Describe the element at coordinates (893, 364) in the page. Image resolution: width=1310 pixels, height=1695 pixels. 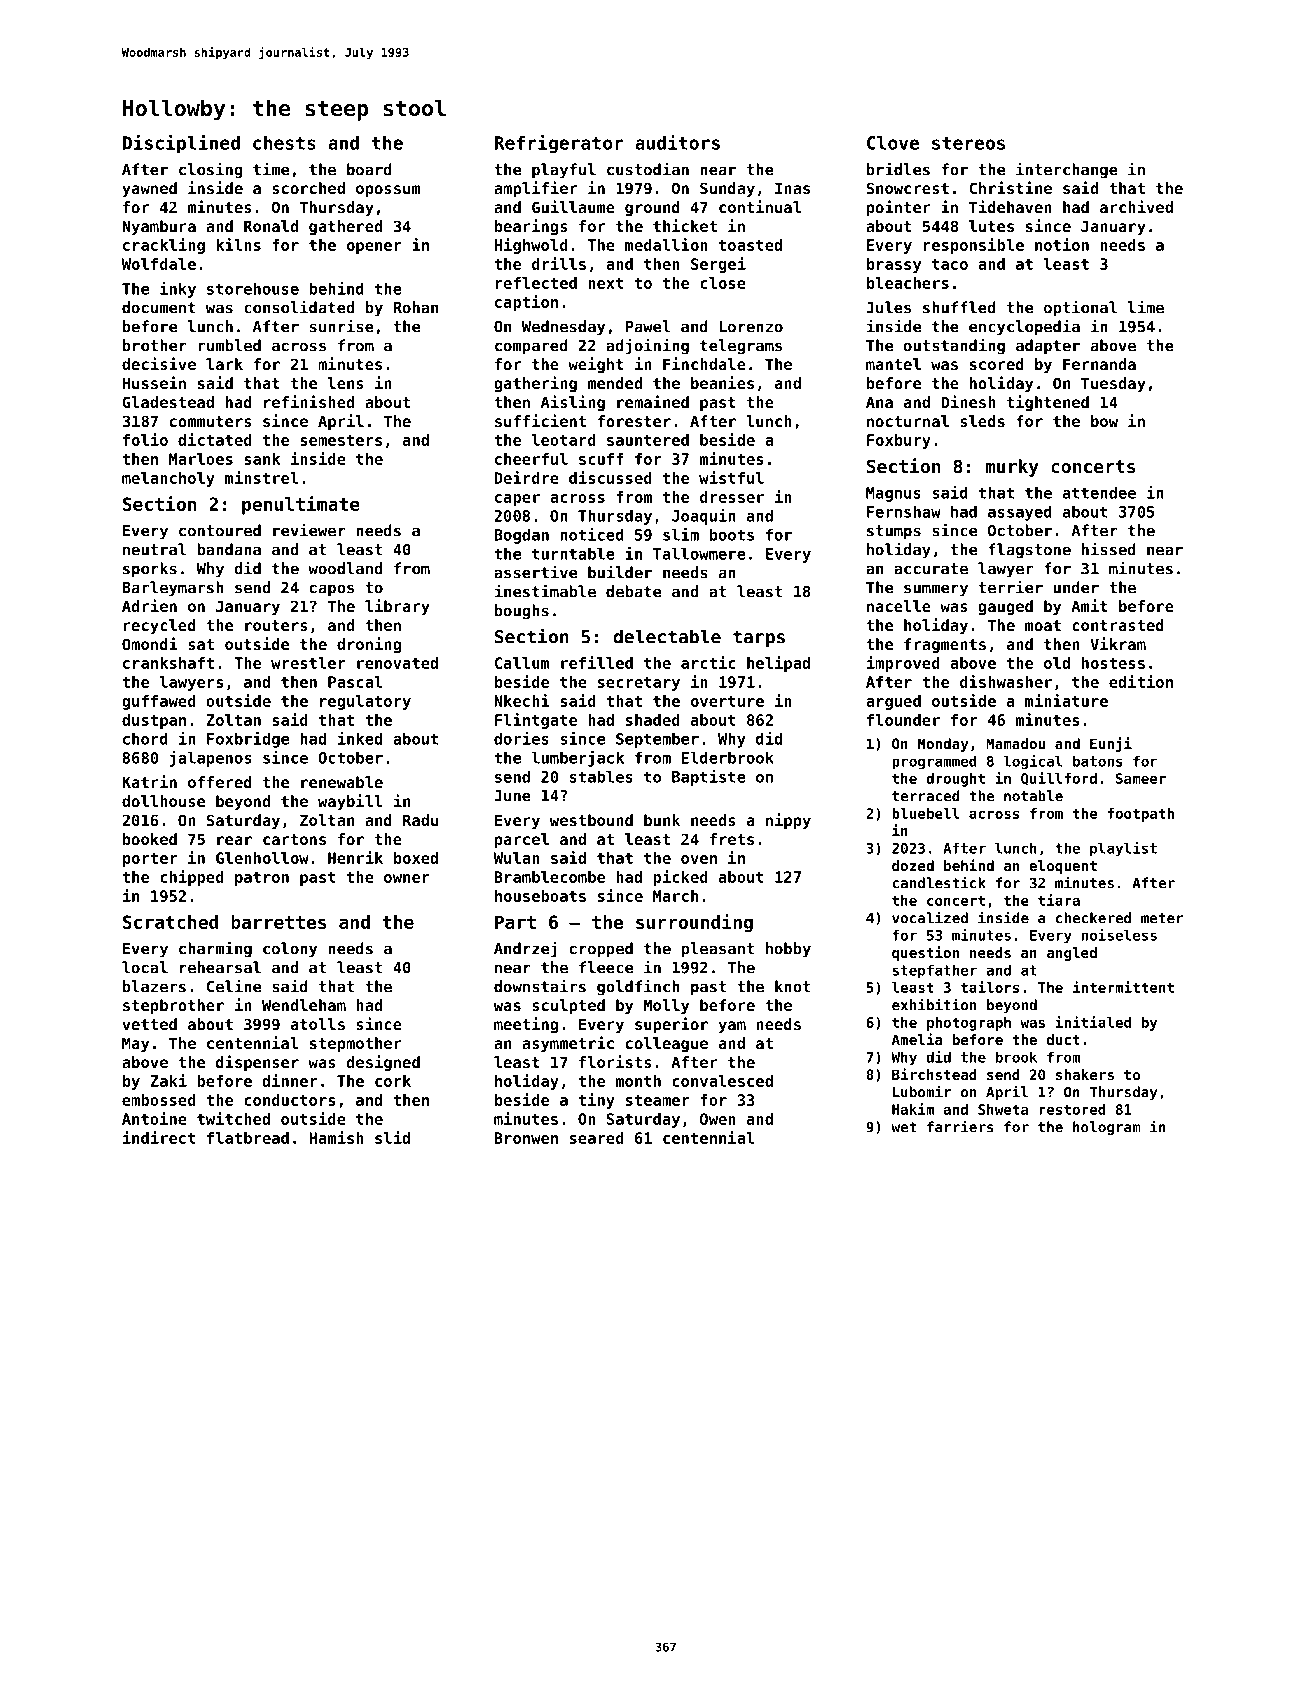
I see `mantel` at that location.
